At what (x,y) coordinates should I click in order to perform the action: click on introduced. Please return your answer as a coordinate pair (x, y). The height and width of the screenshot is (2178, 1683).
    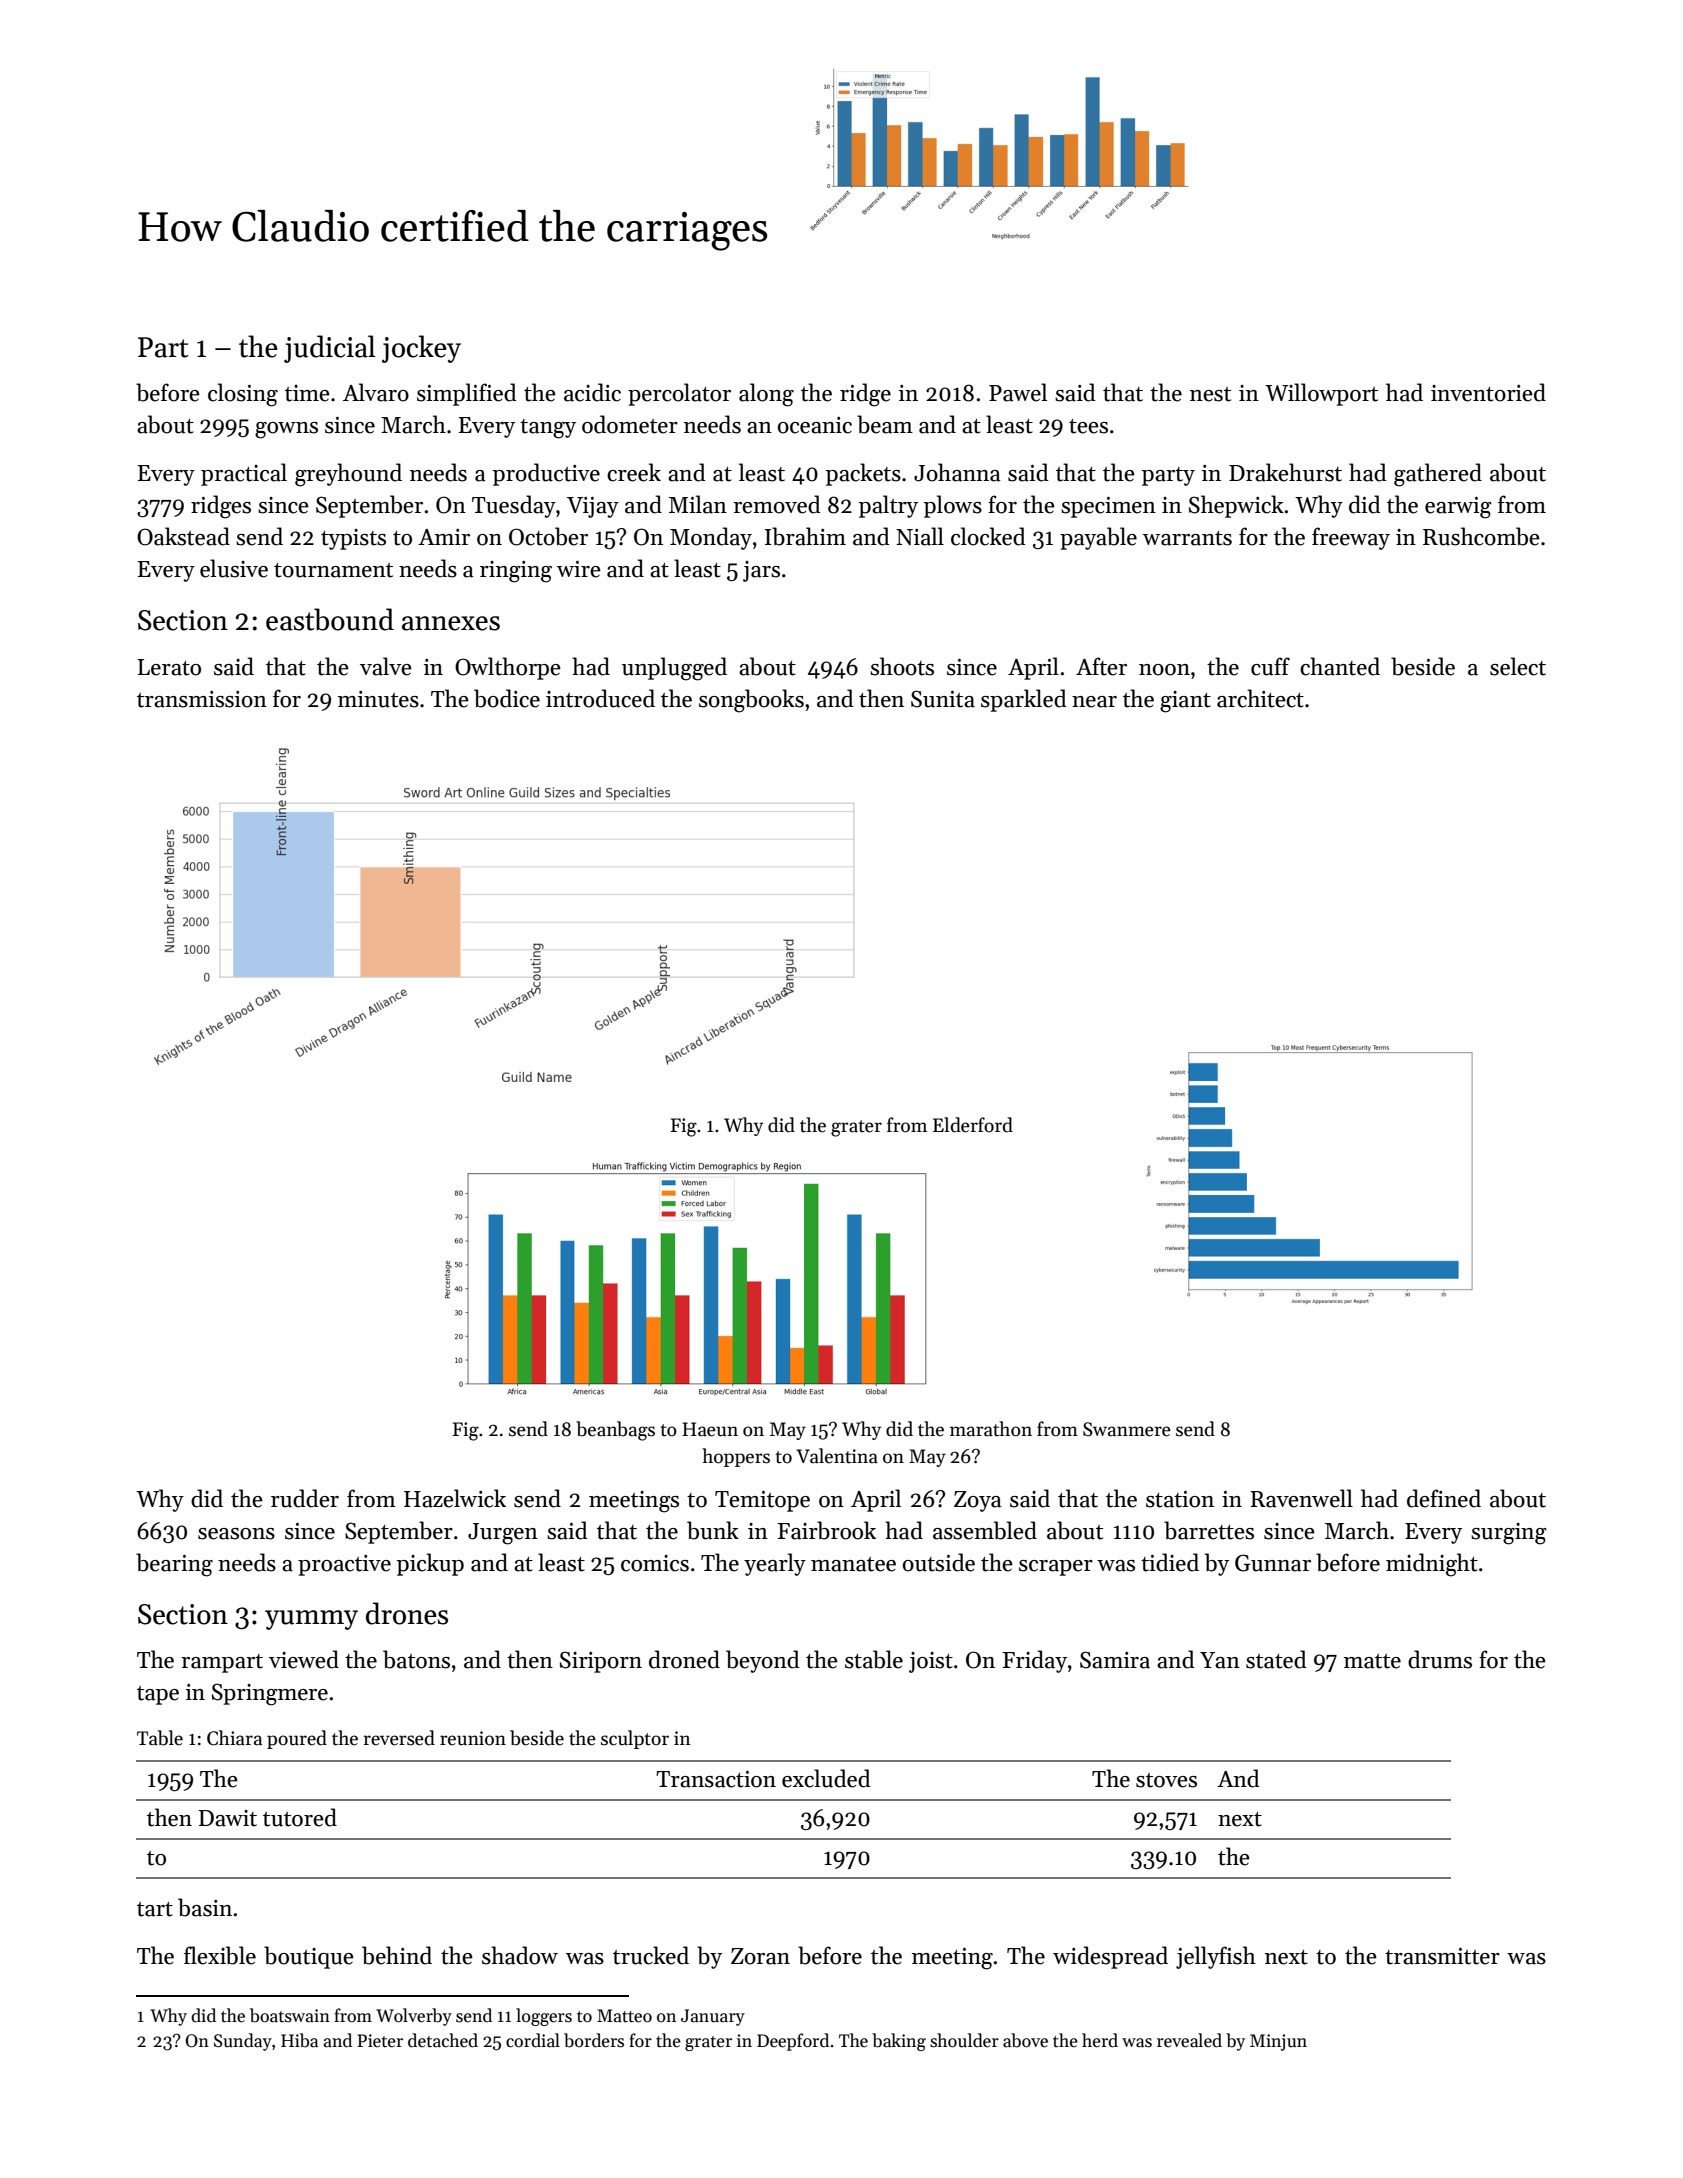
    Looking at the image, I should click on (600, 698).
